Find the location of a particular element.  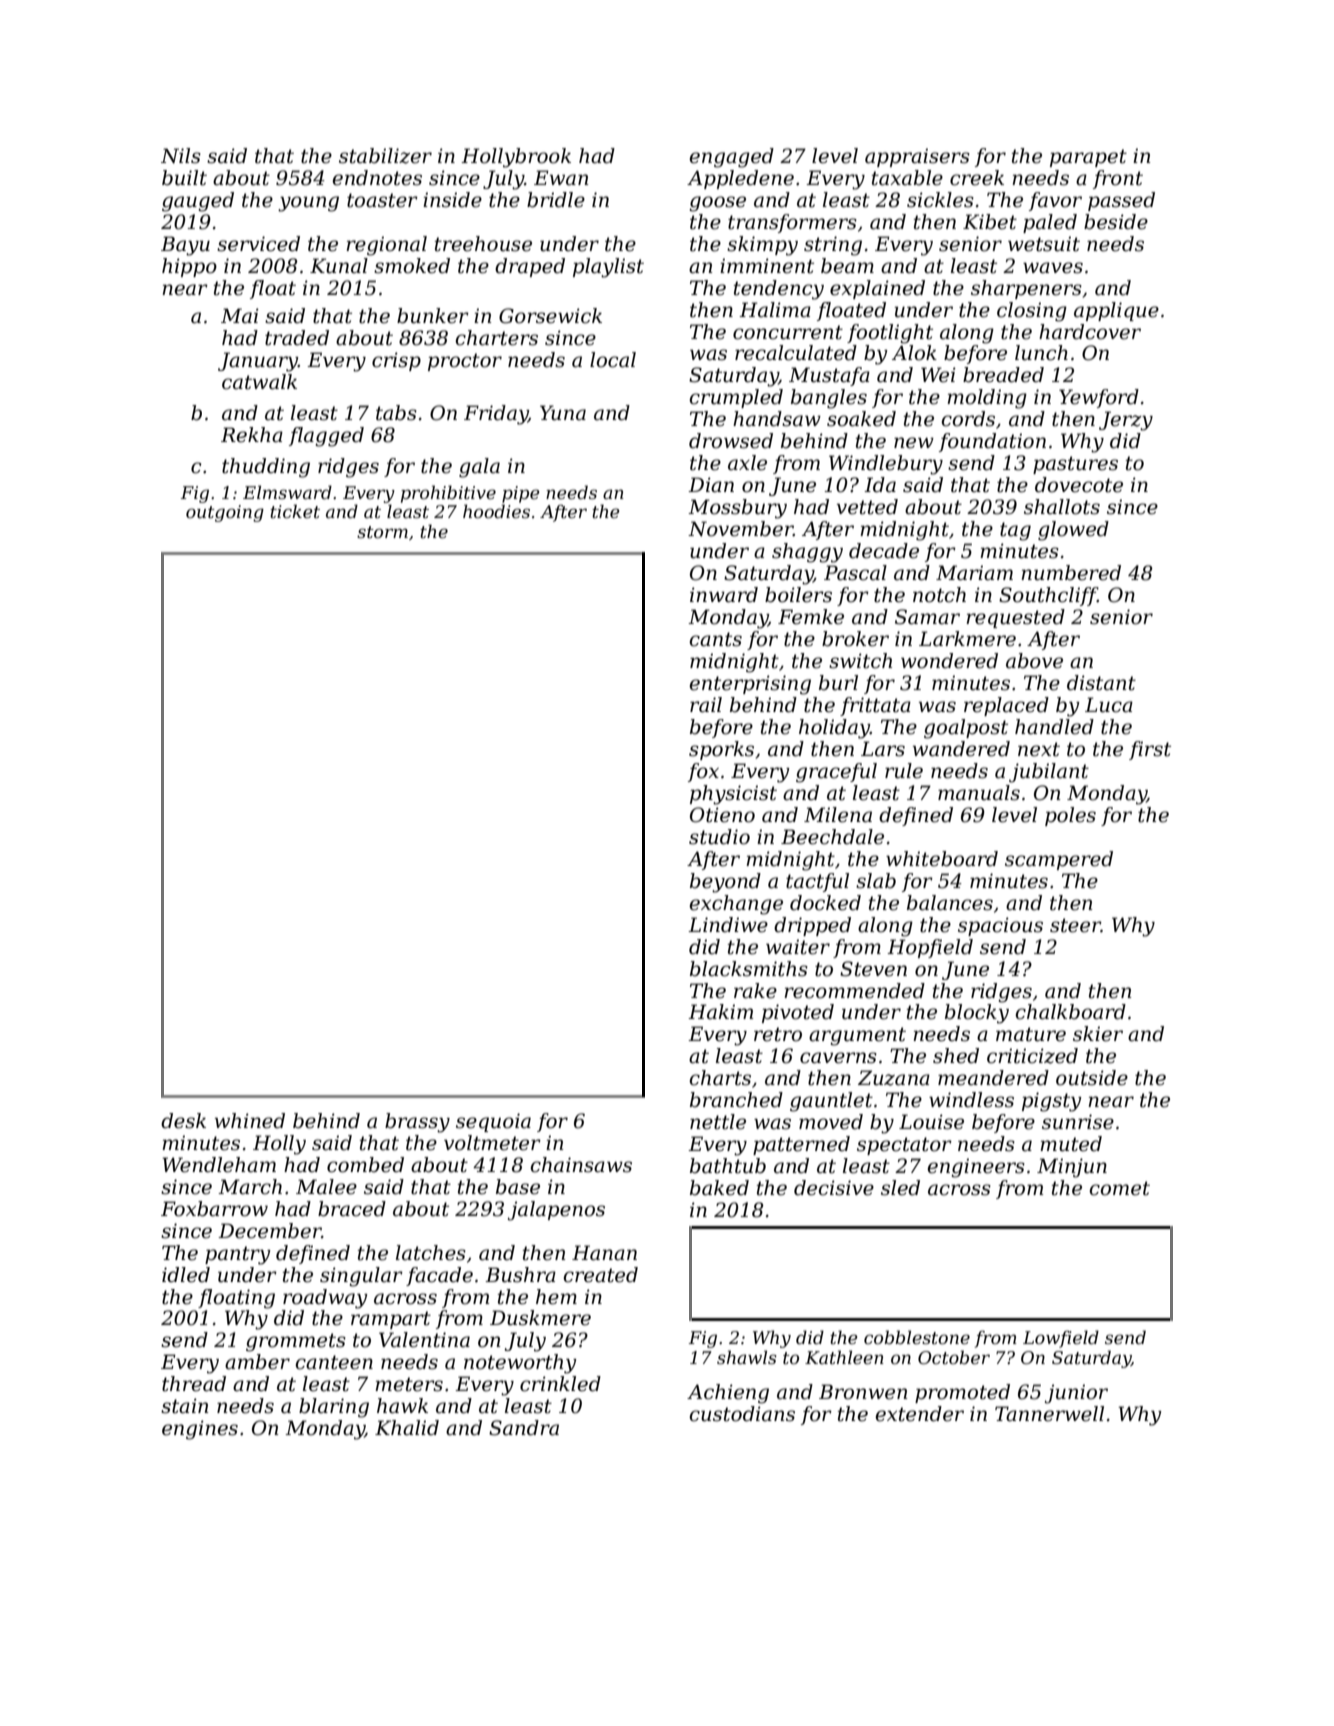

base is located at coordinates (518, 1187).
